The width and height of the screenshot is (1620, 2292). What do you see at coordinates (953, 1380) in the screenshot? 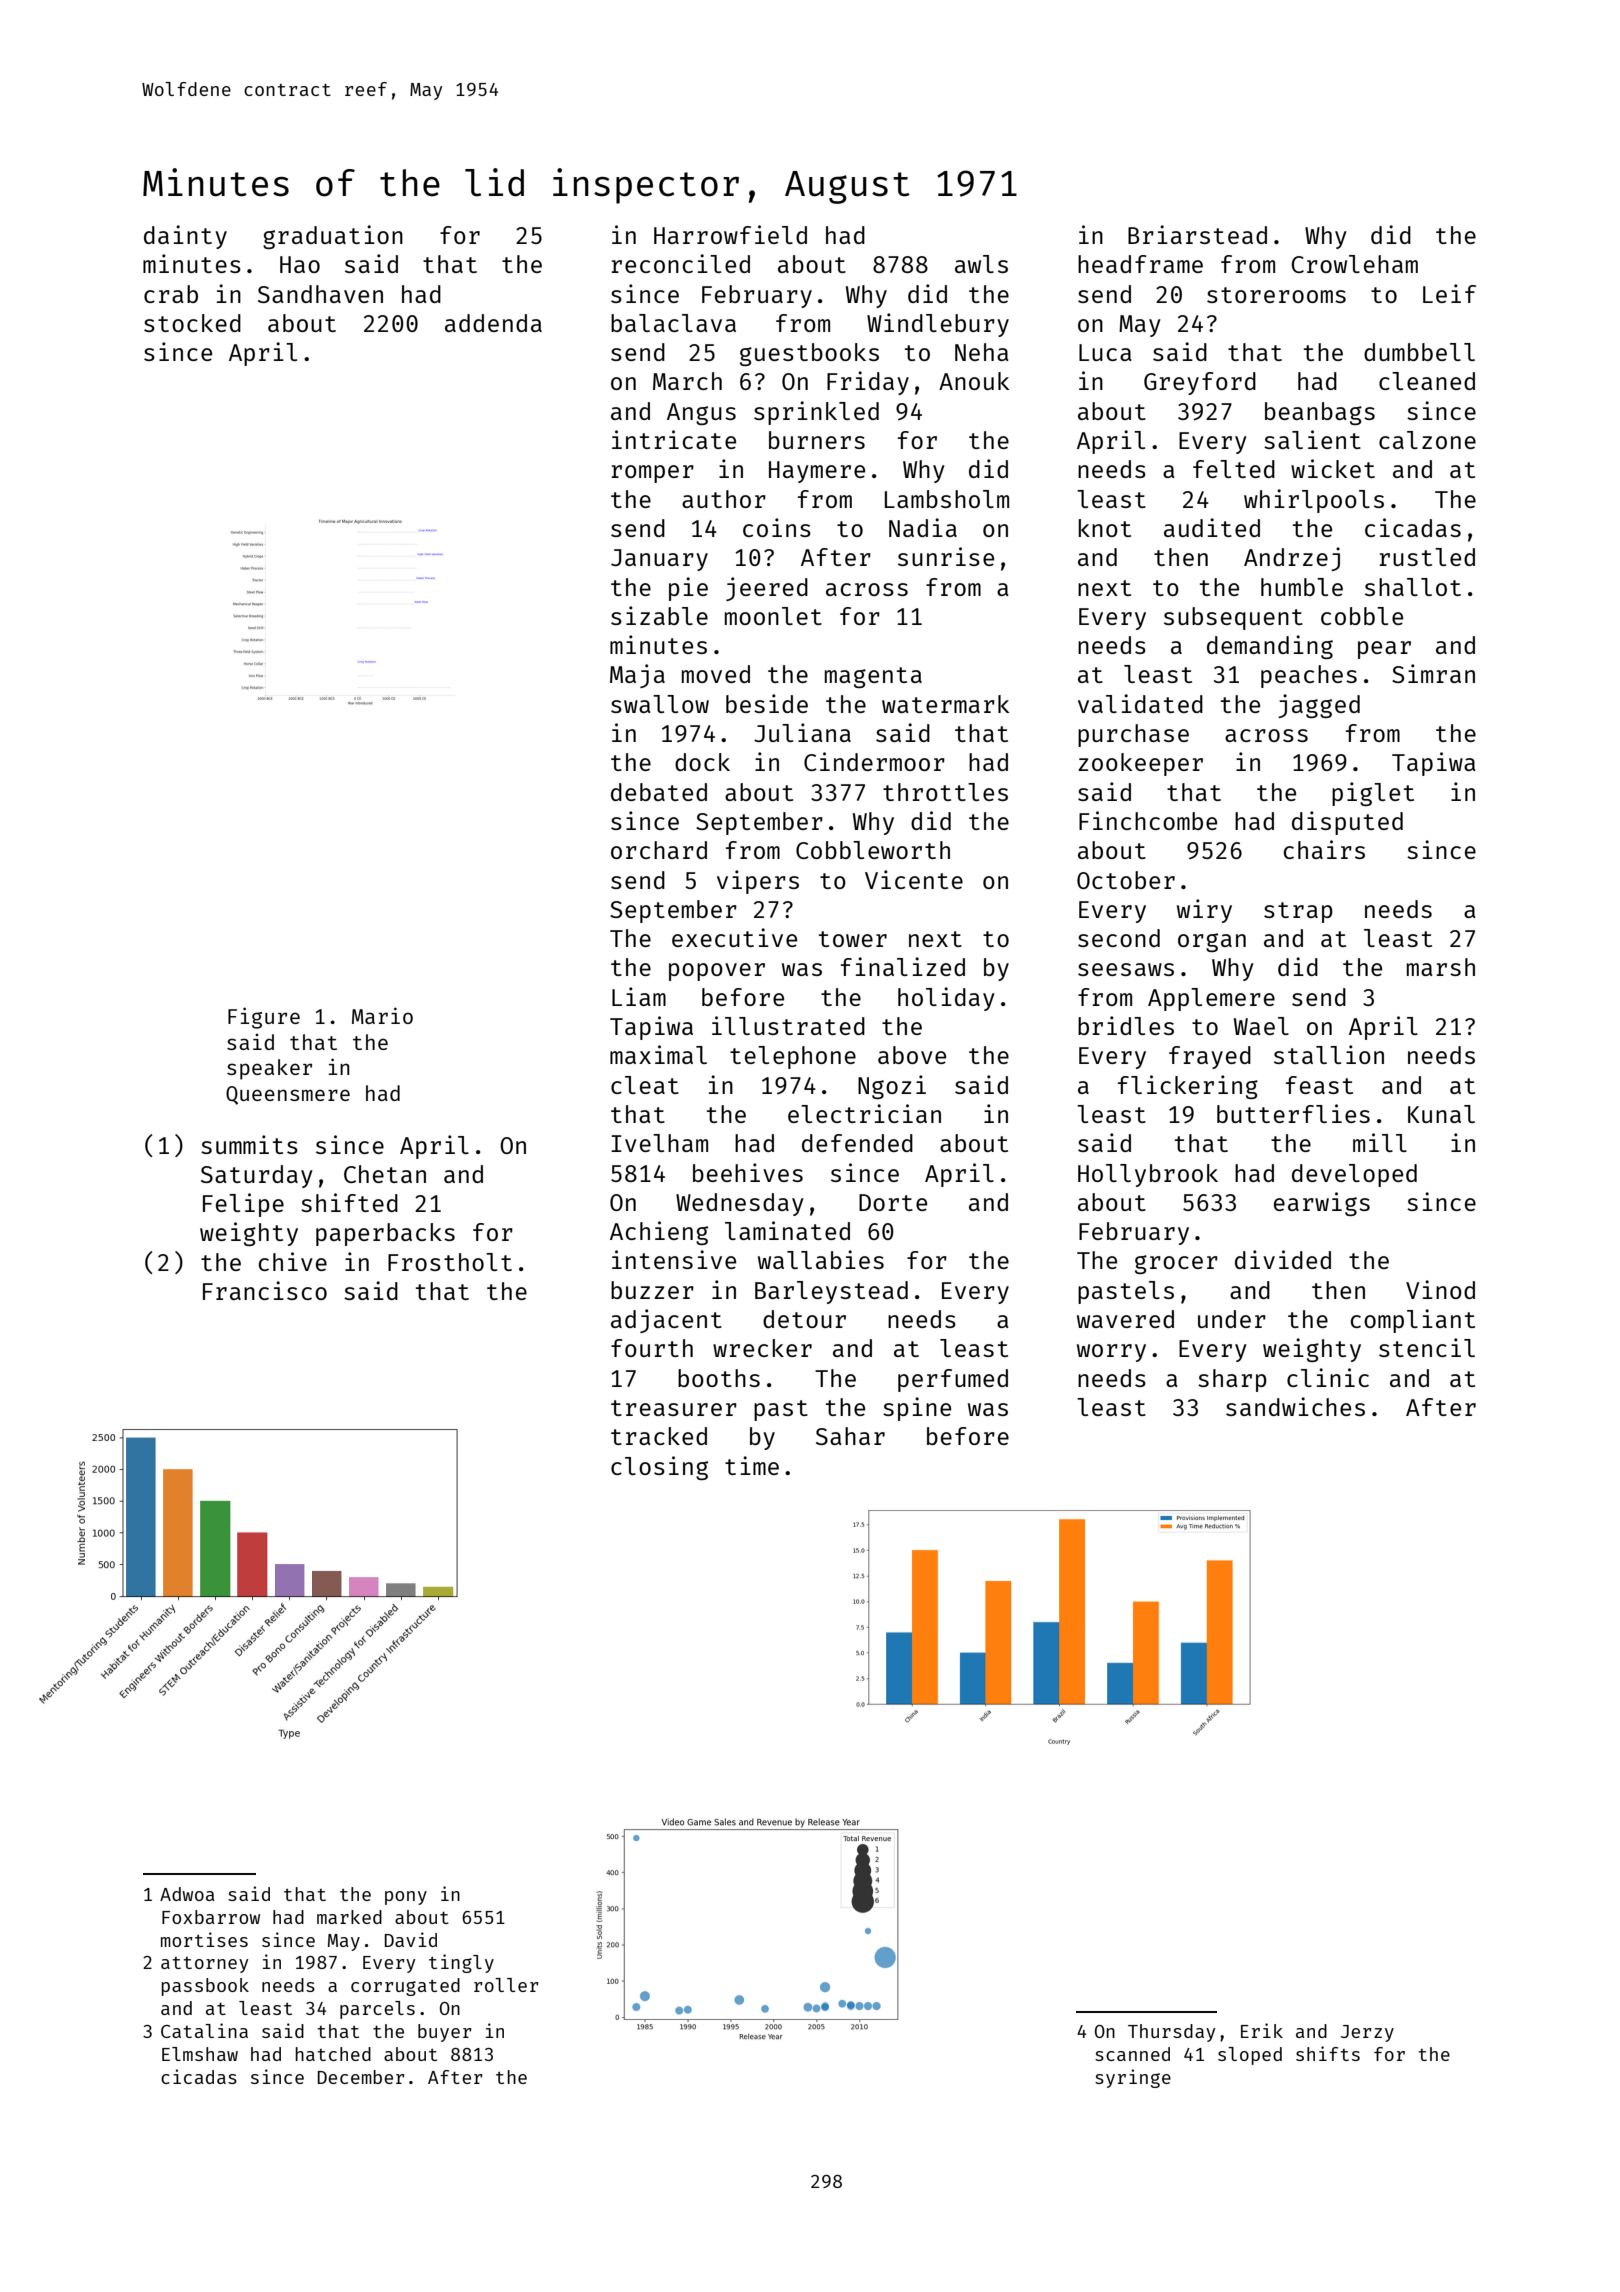
I see `perfumed` at bounding box center [953, 1380].
